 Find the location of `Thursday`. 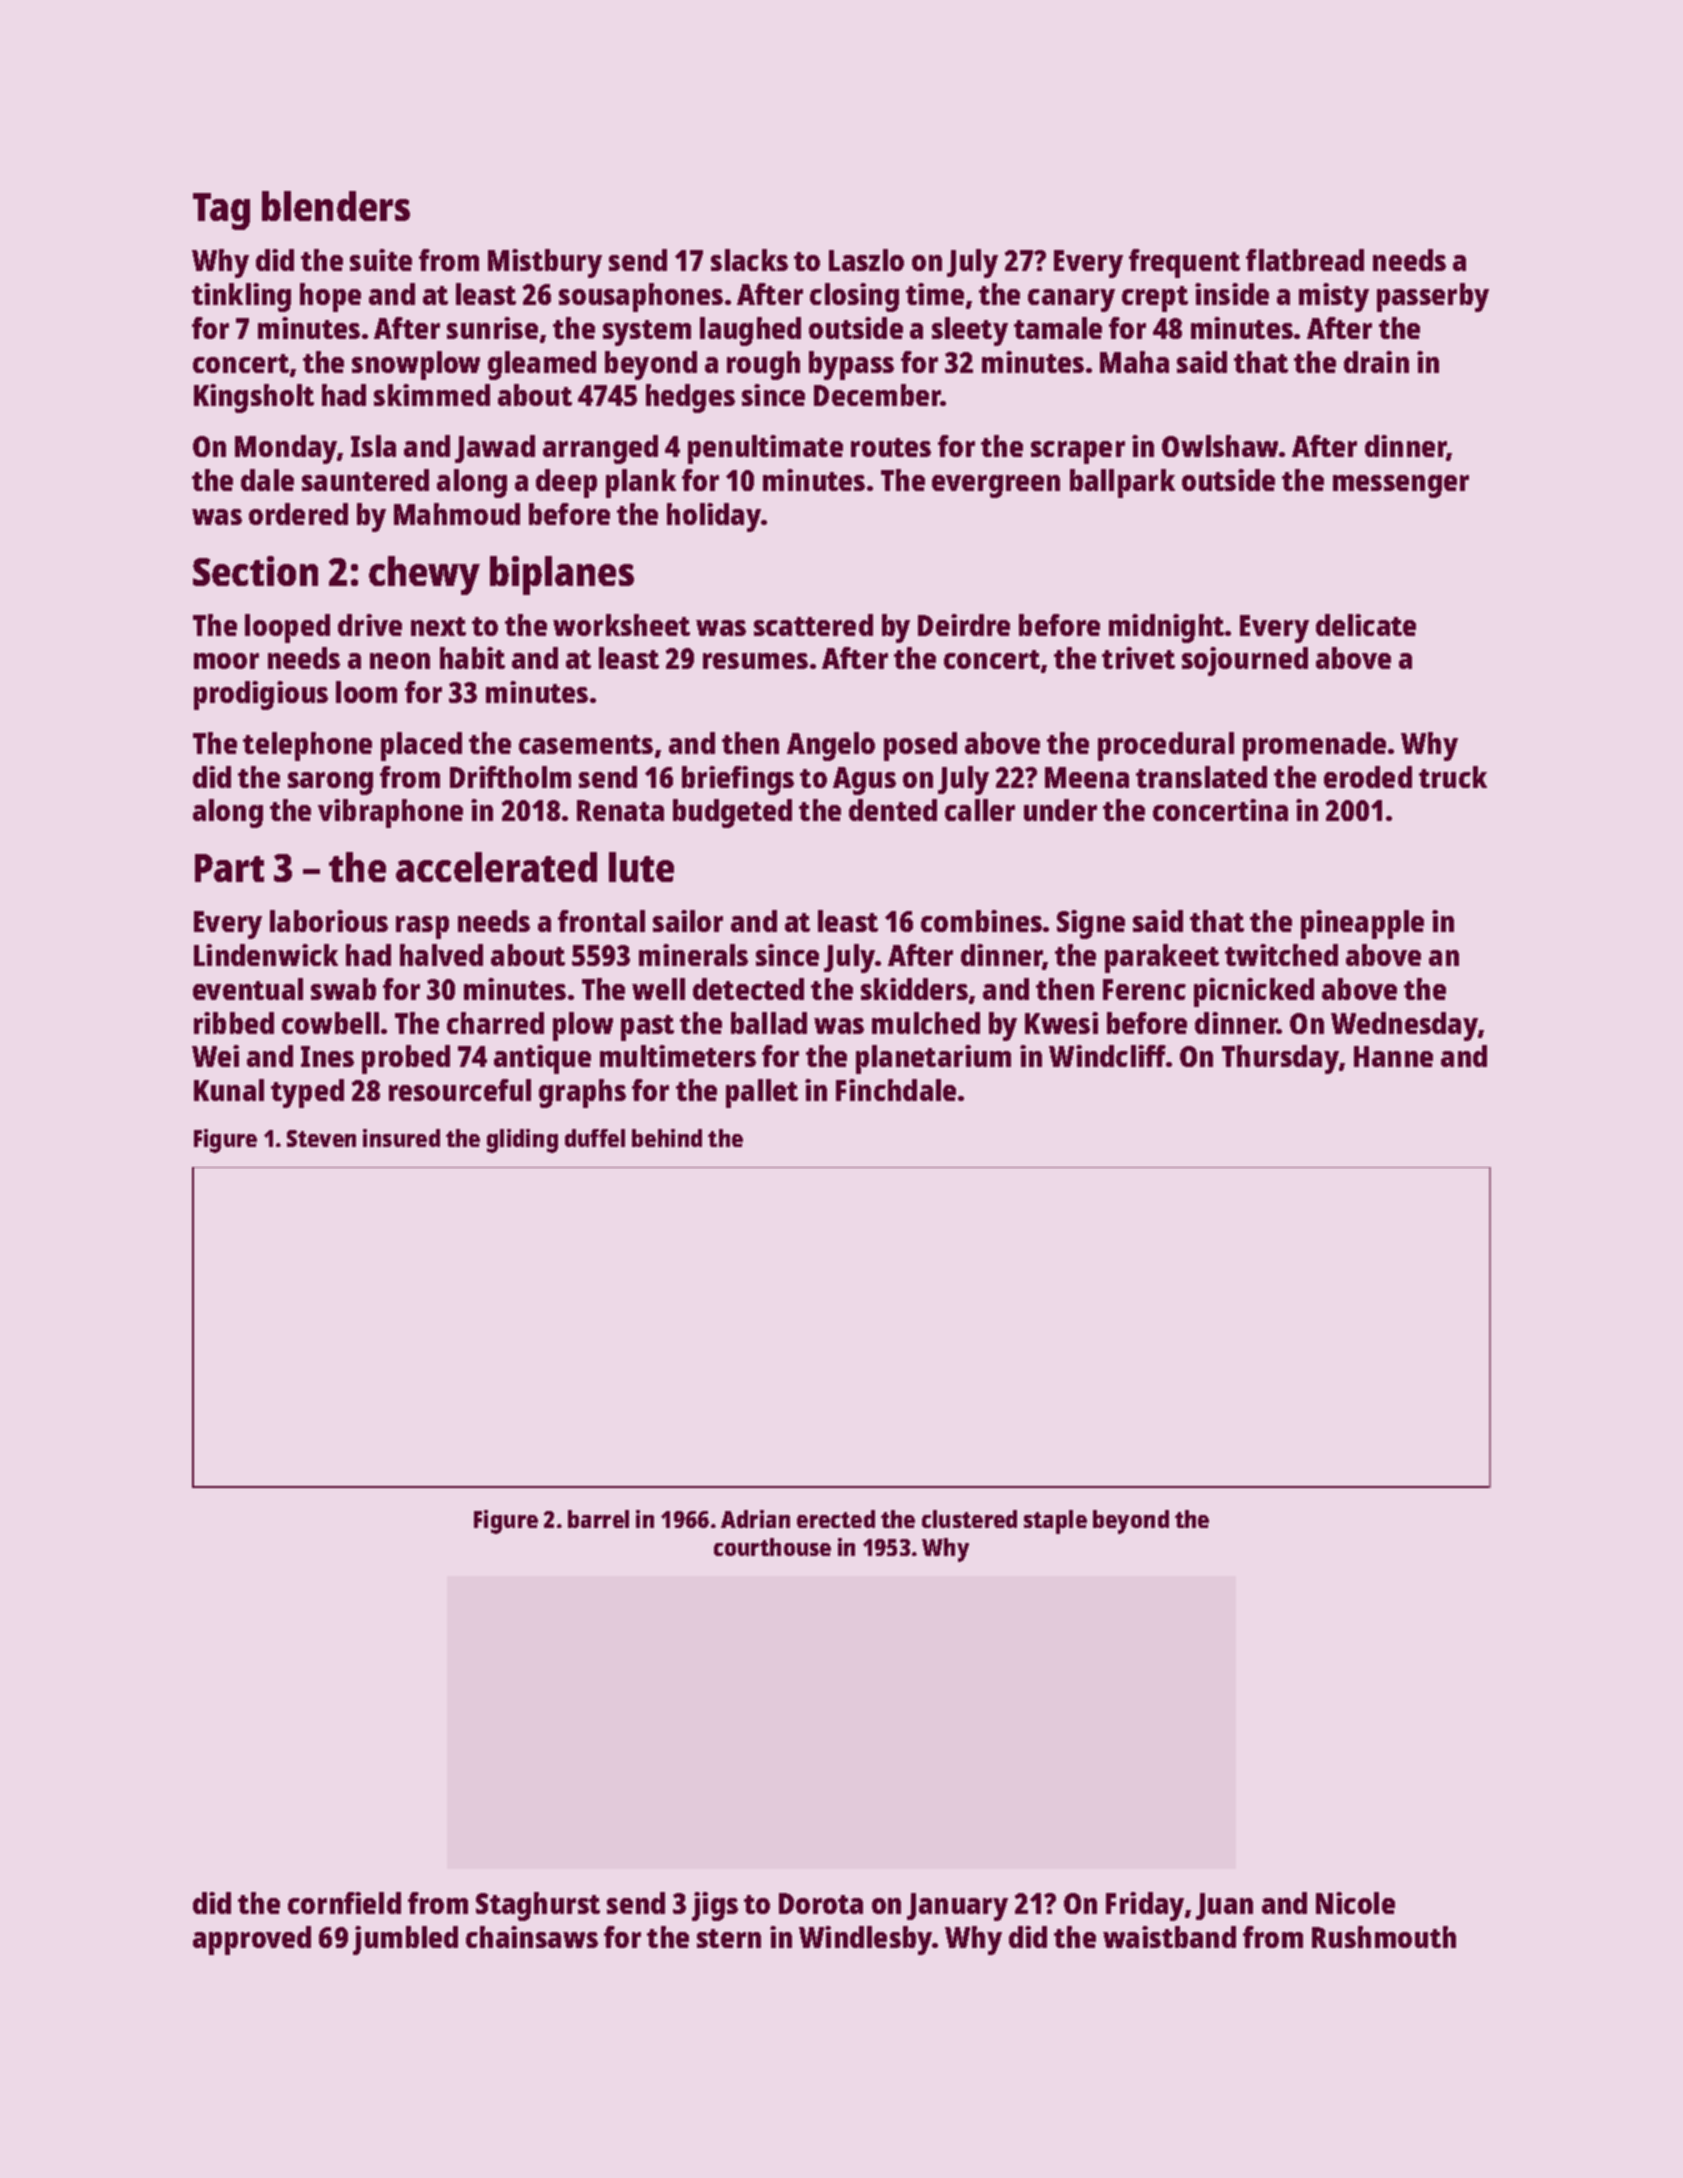

Thursday is located at coordinates (1280, 1059).
